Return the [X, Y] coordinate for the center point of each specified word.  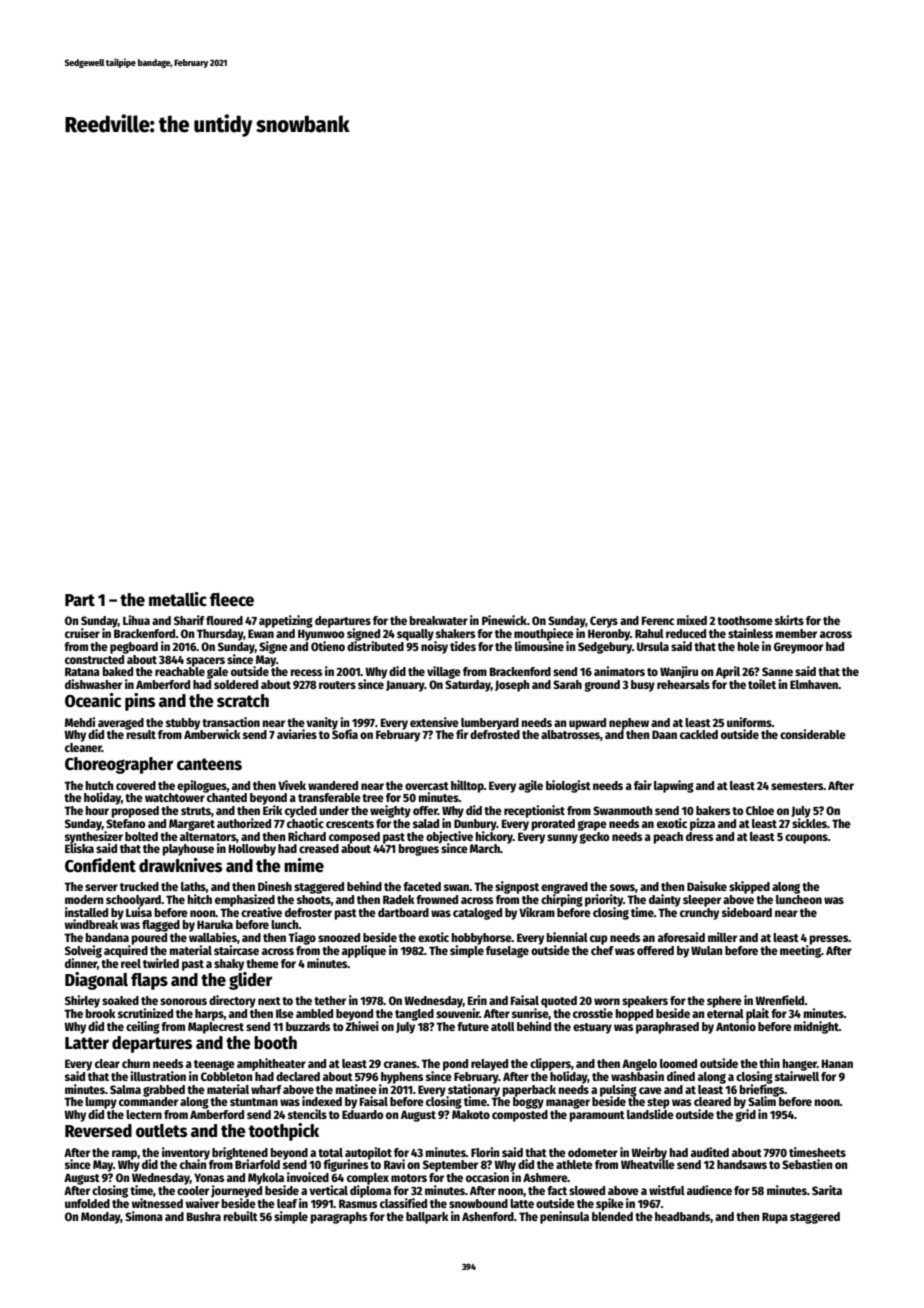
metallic [178, 599]
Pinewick [504, 620]
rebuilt [240, 1216]
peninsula [564, 1217]
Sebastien [807, 1164]
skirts [789, 620]
